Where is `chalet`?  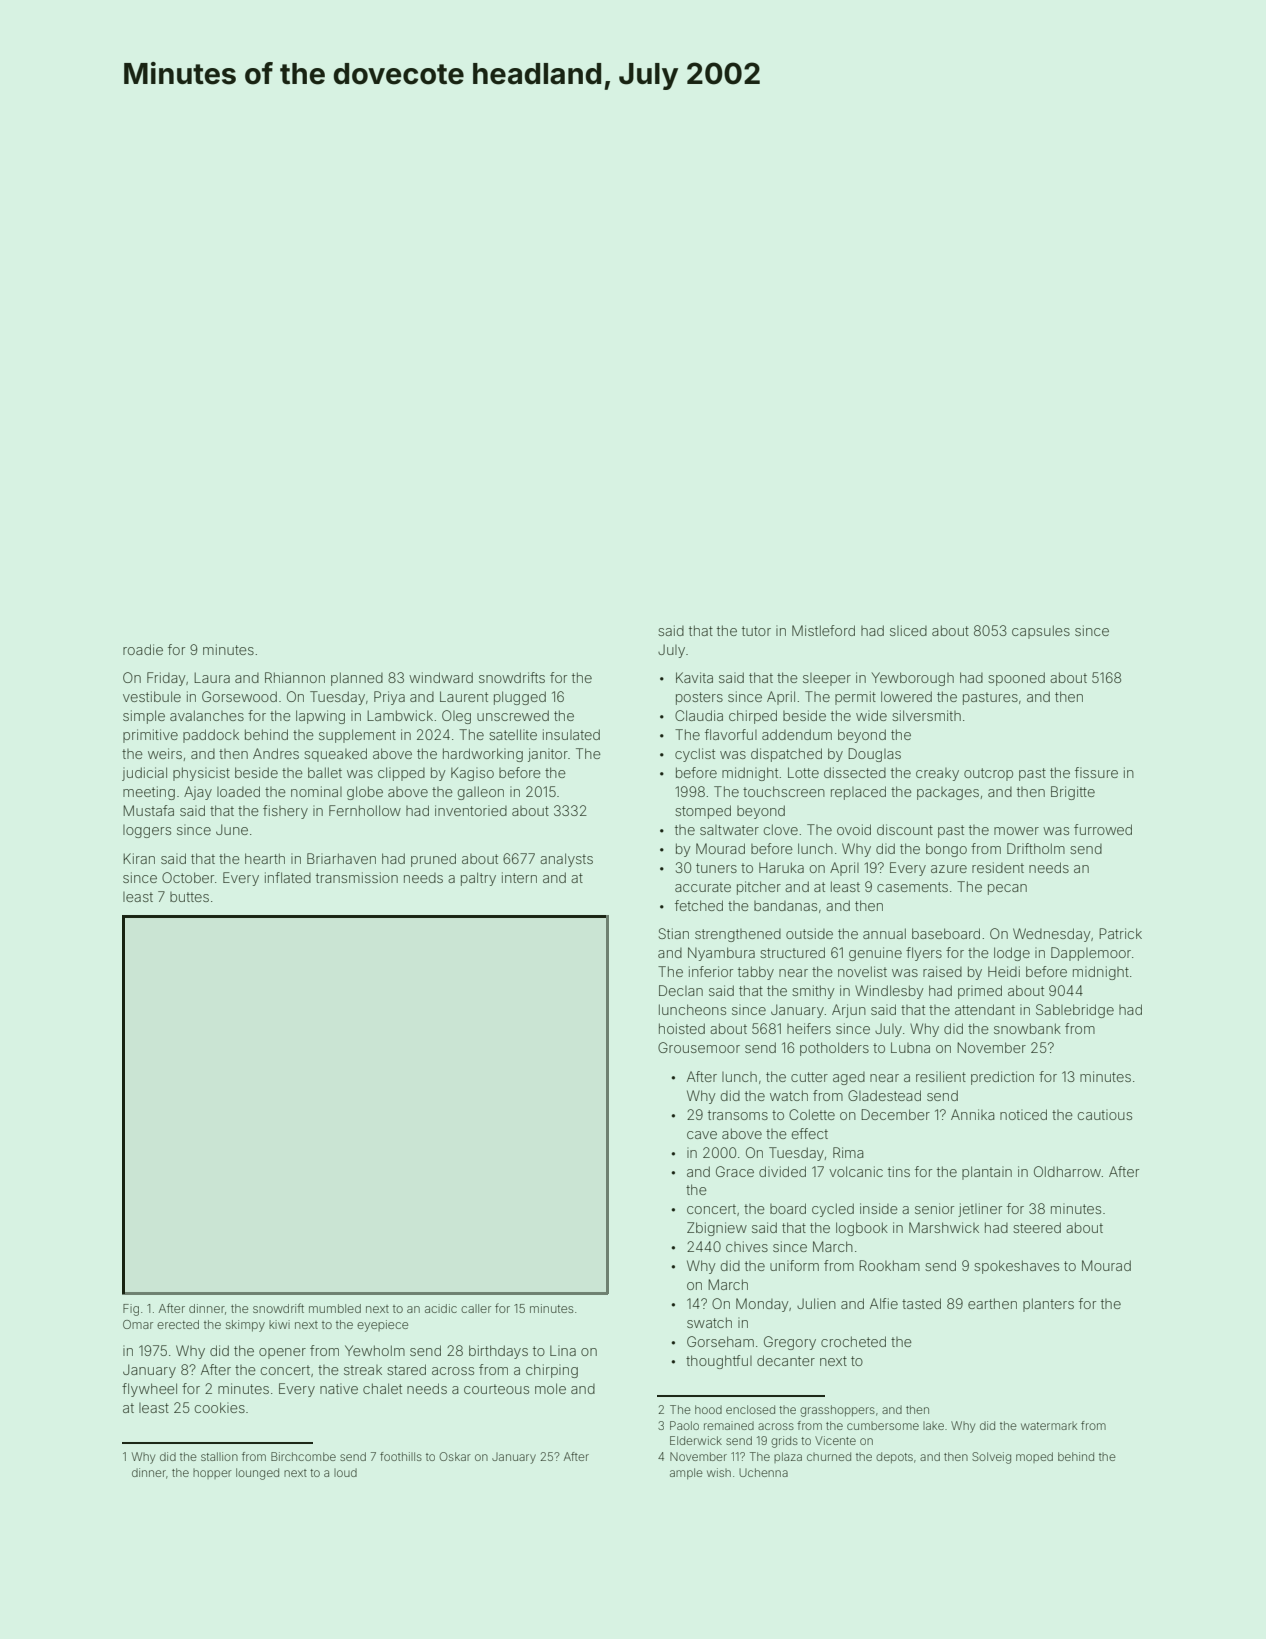 chalet is located at coordinates (382, 1388).
